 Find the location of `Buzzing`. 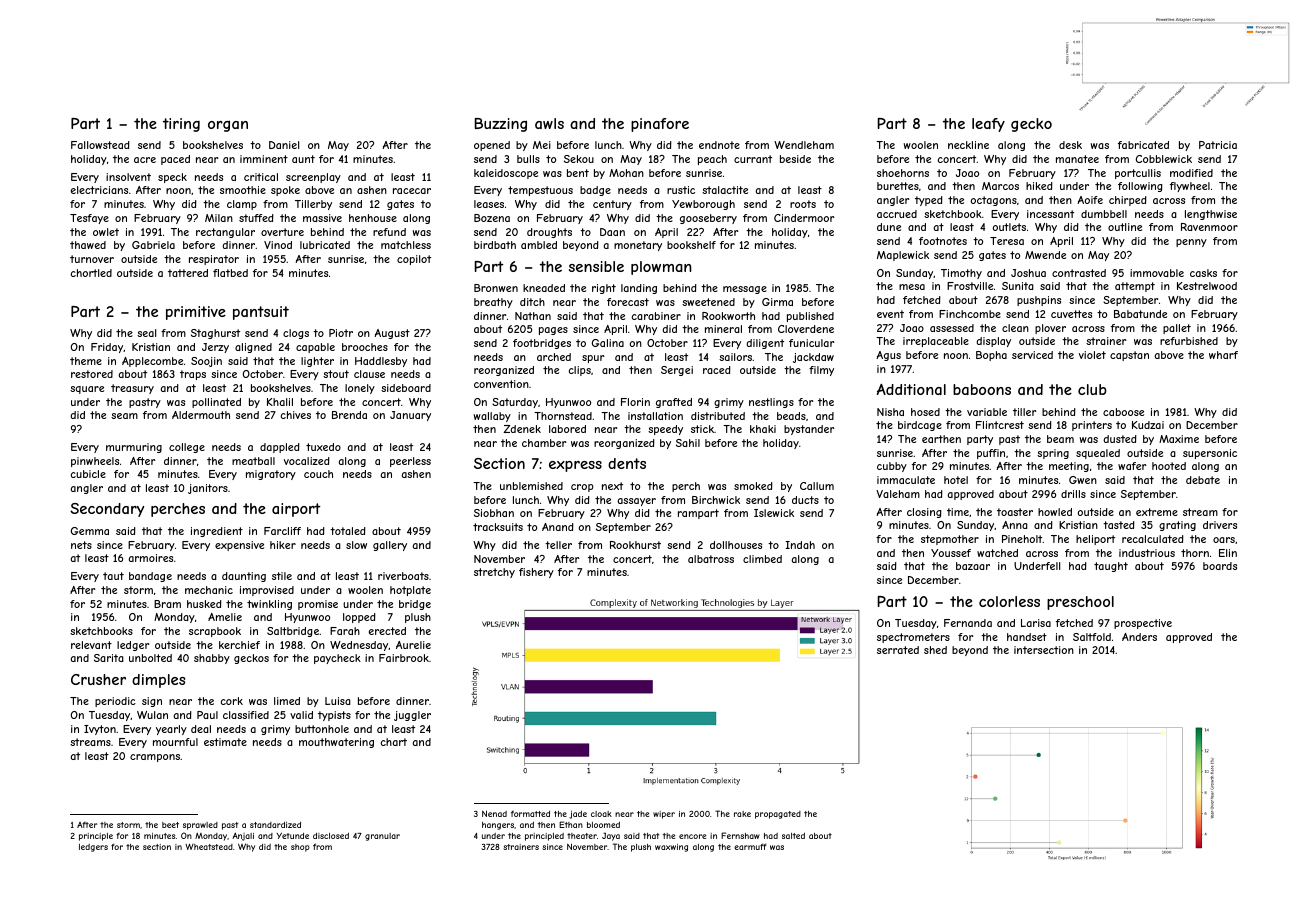

Buzzing is located at coordinates (500, 125).
